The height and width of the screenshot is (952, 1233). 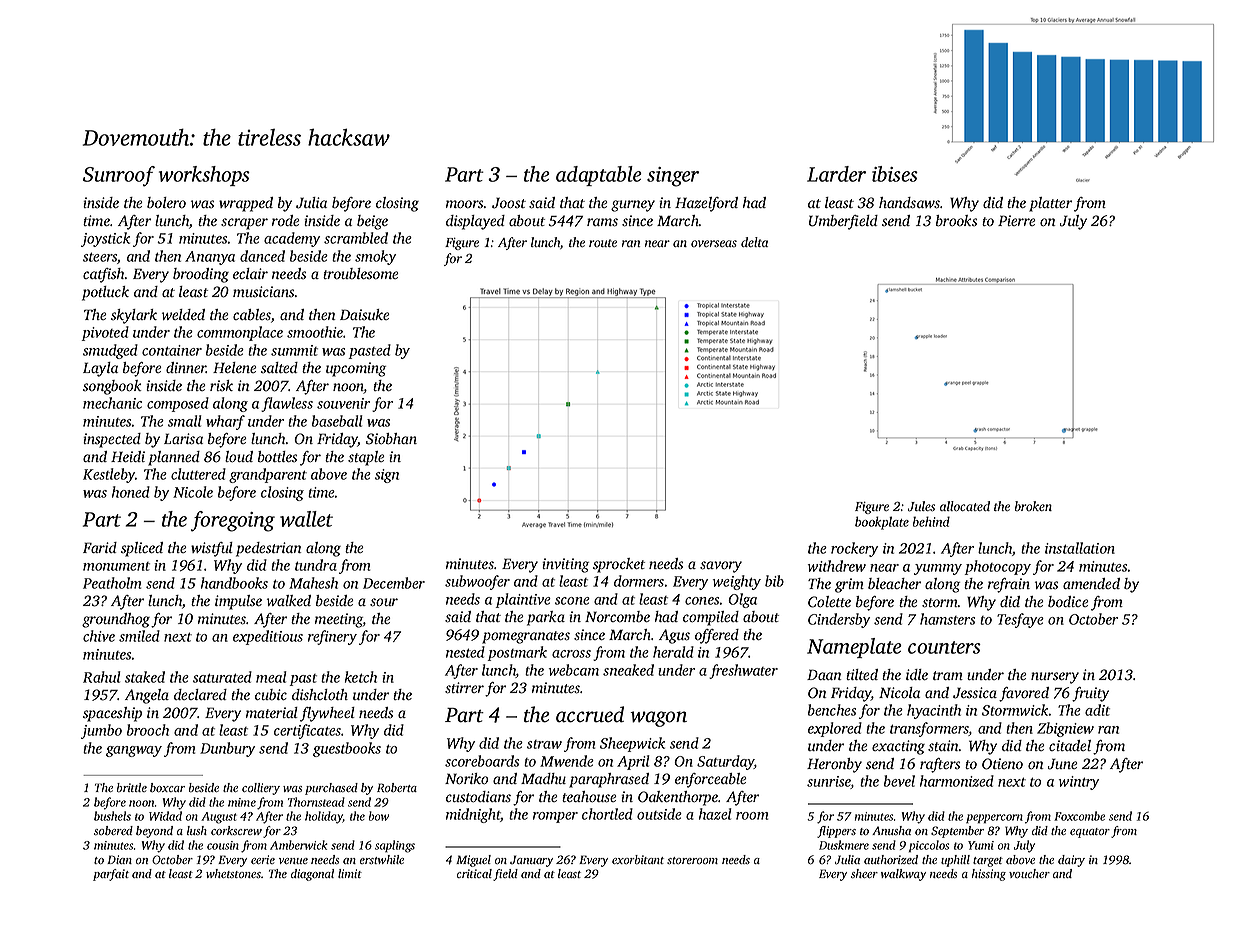 What do you see at coordinates (268, 637) in the screenshot?
I see `expeditious` at bounding box center [268, 637].
